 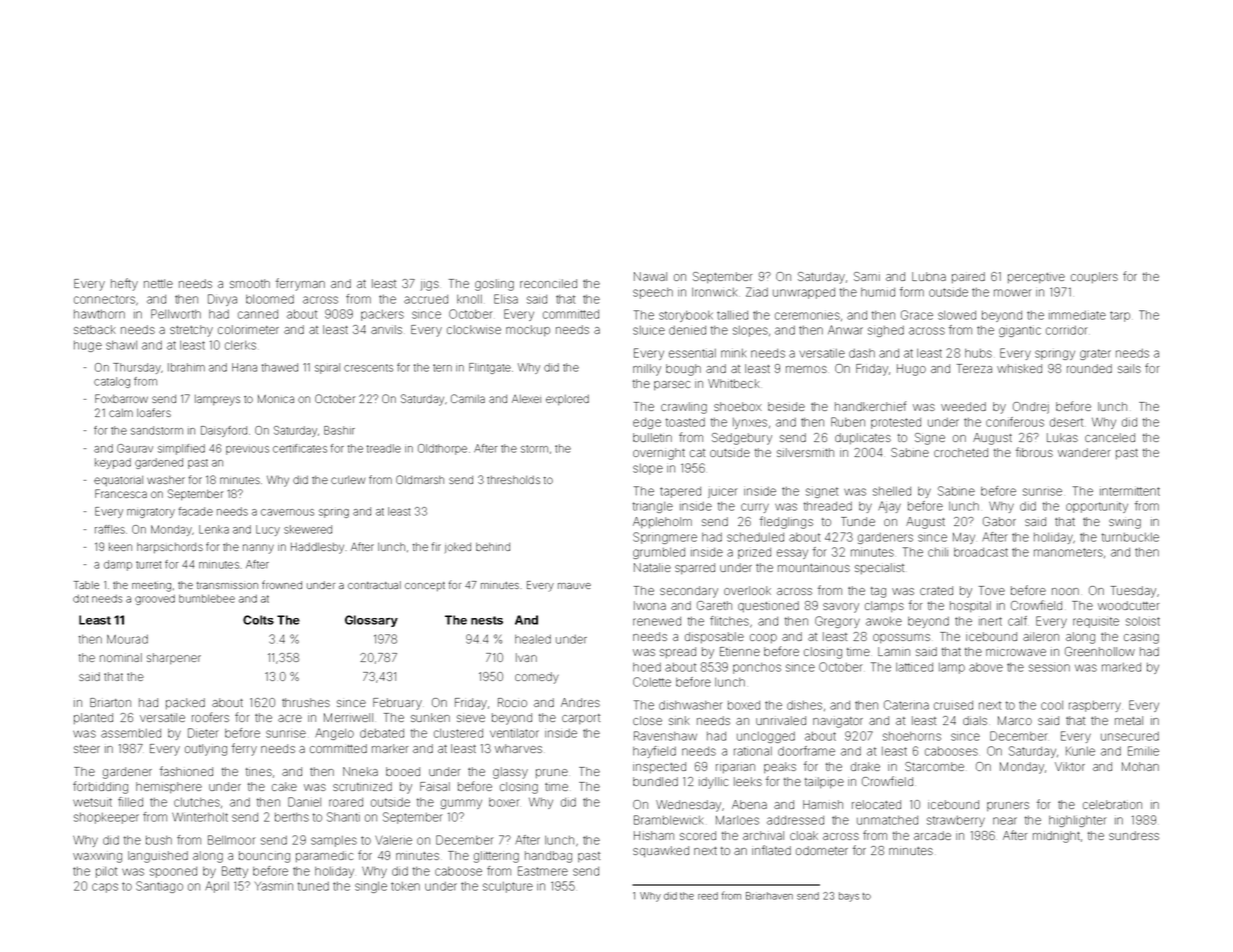 I want to click on latticed, so click(x=914, y=667).
